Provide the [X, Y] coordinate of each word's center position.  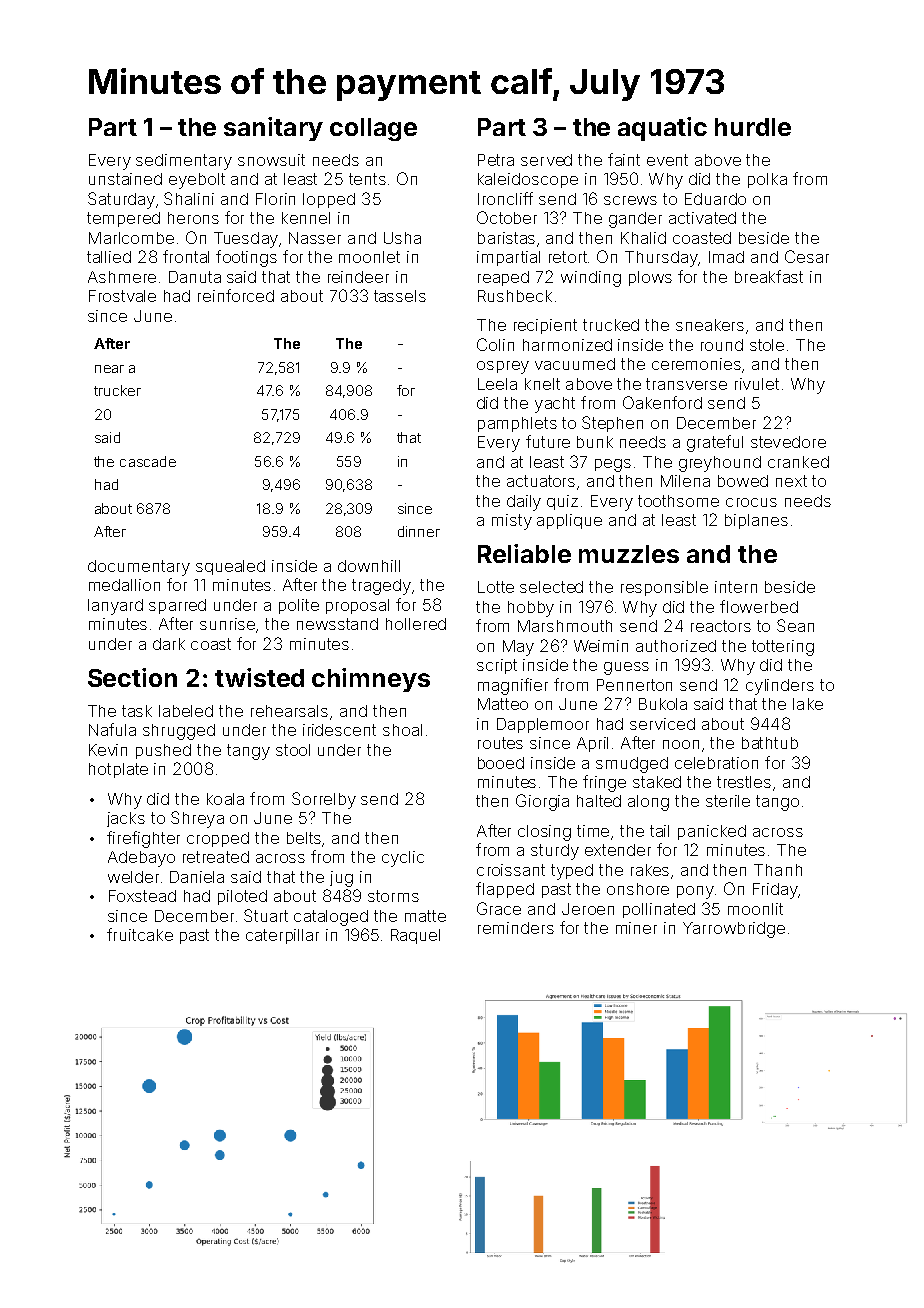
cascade [148, 461]
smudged [632, 765]
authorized [676, 646]
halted [599, 801]
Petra [496, 160]
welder [133, 877]
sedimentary [184, 162]
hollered [416, 624]
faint [624, 159]
